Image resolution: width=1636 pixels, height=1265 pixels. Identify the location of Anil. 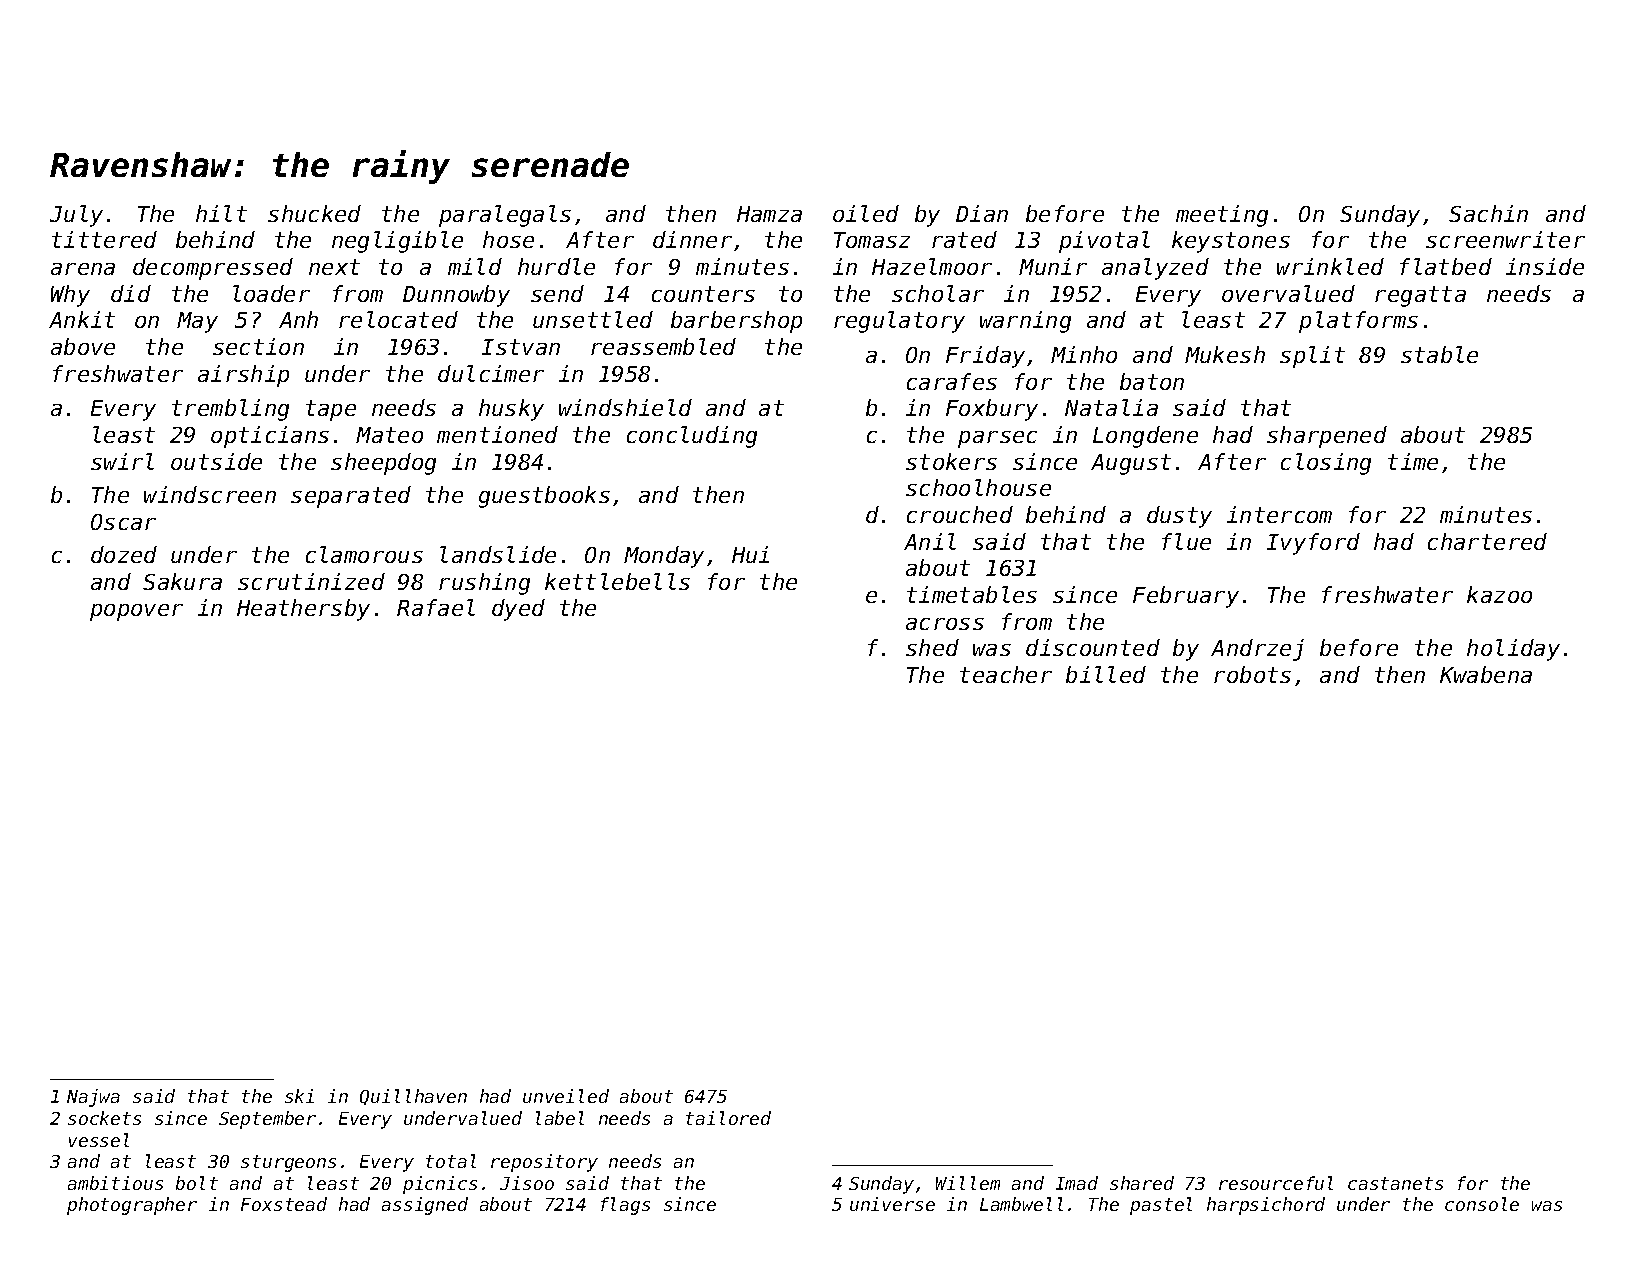
(930, 541).
